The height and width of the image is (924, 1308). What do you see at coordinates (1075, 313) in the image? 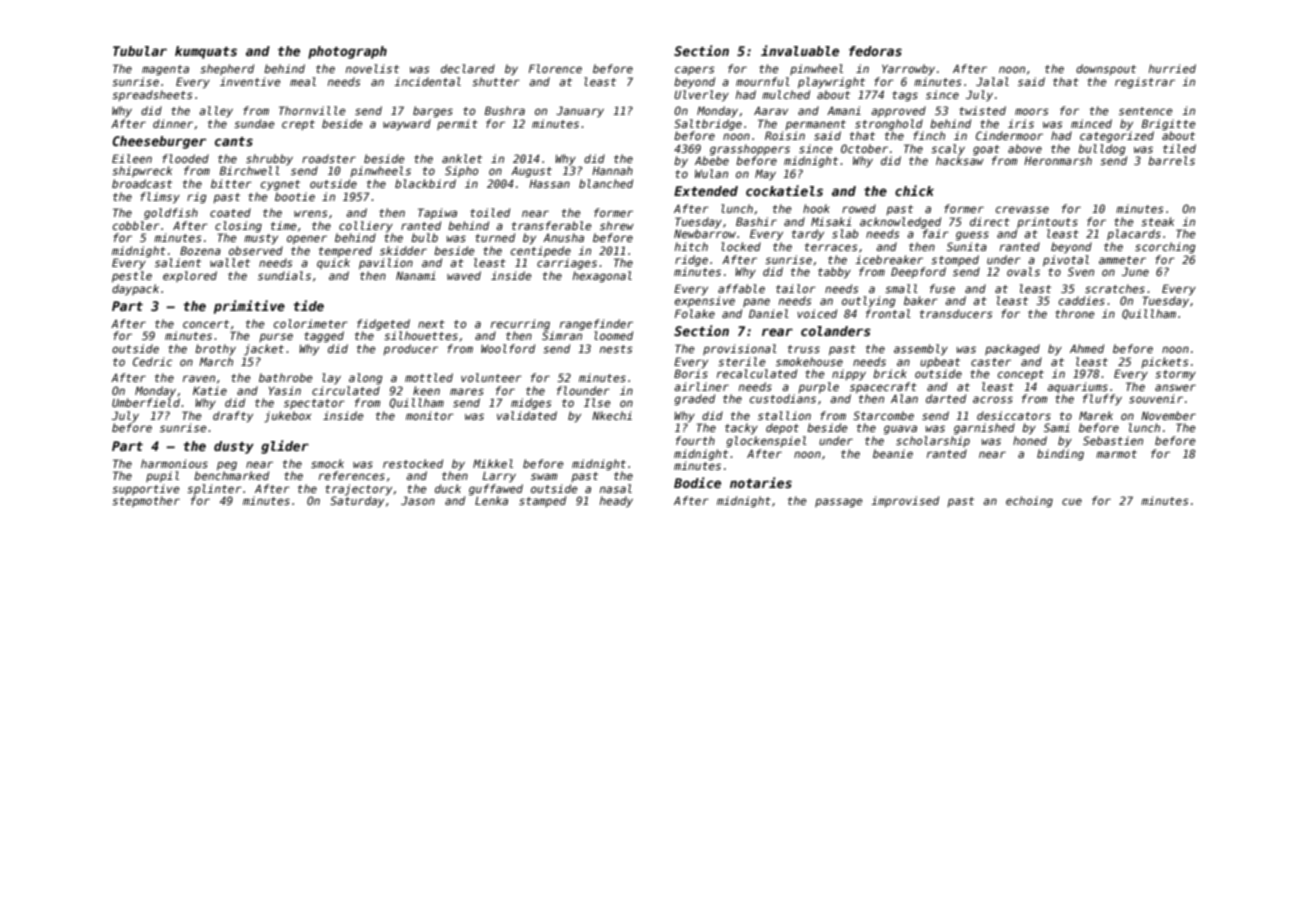
I see `throne` at bounding box center [1075, 313].
